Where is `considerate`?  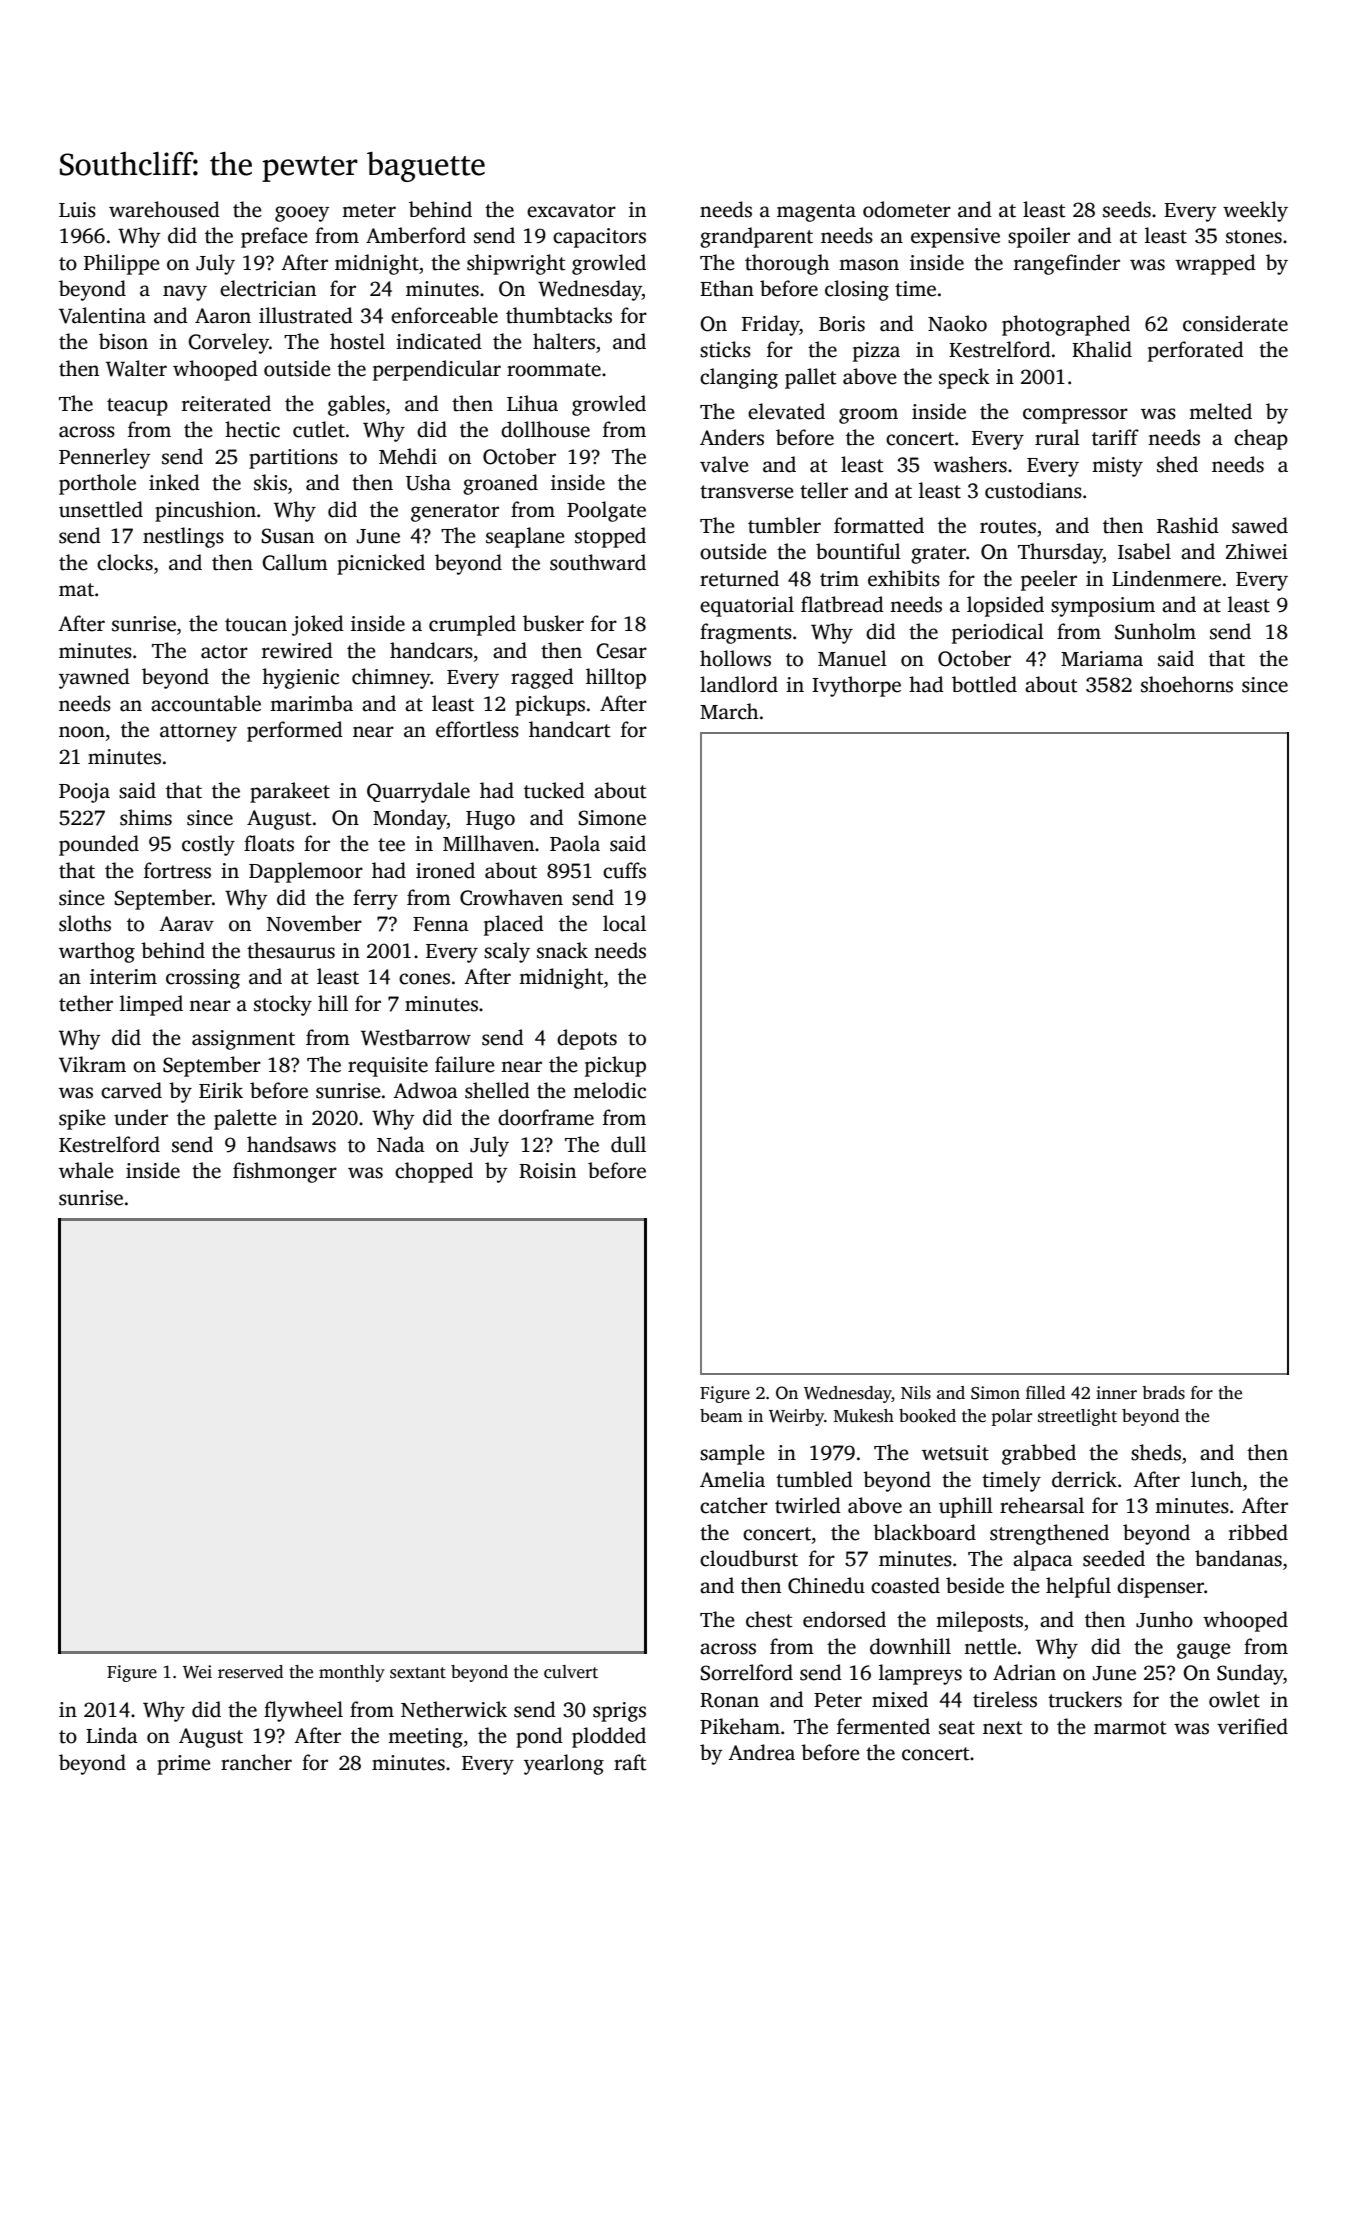
considerate is located at coordinates (1235, 323).
